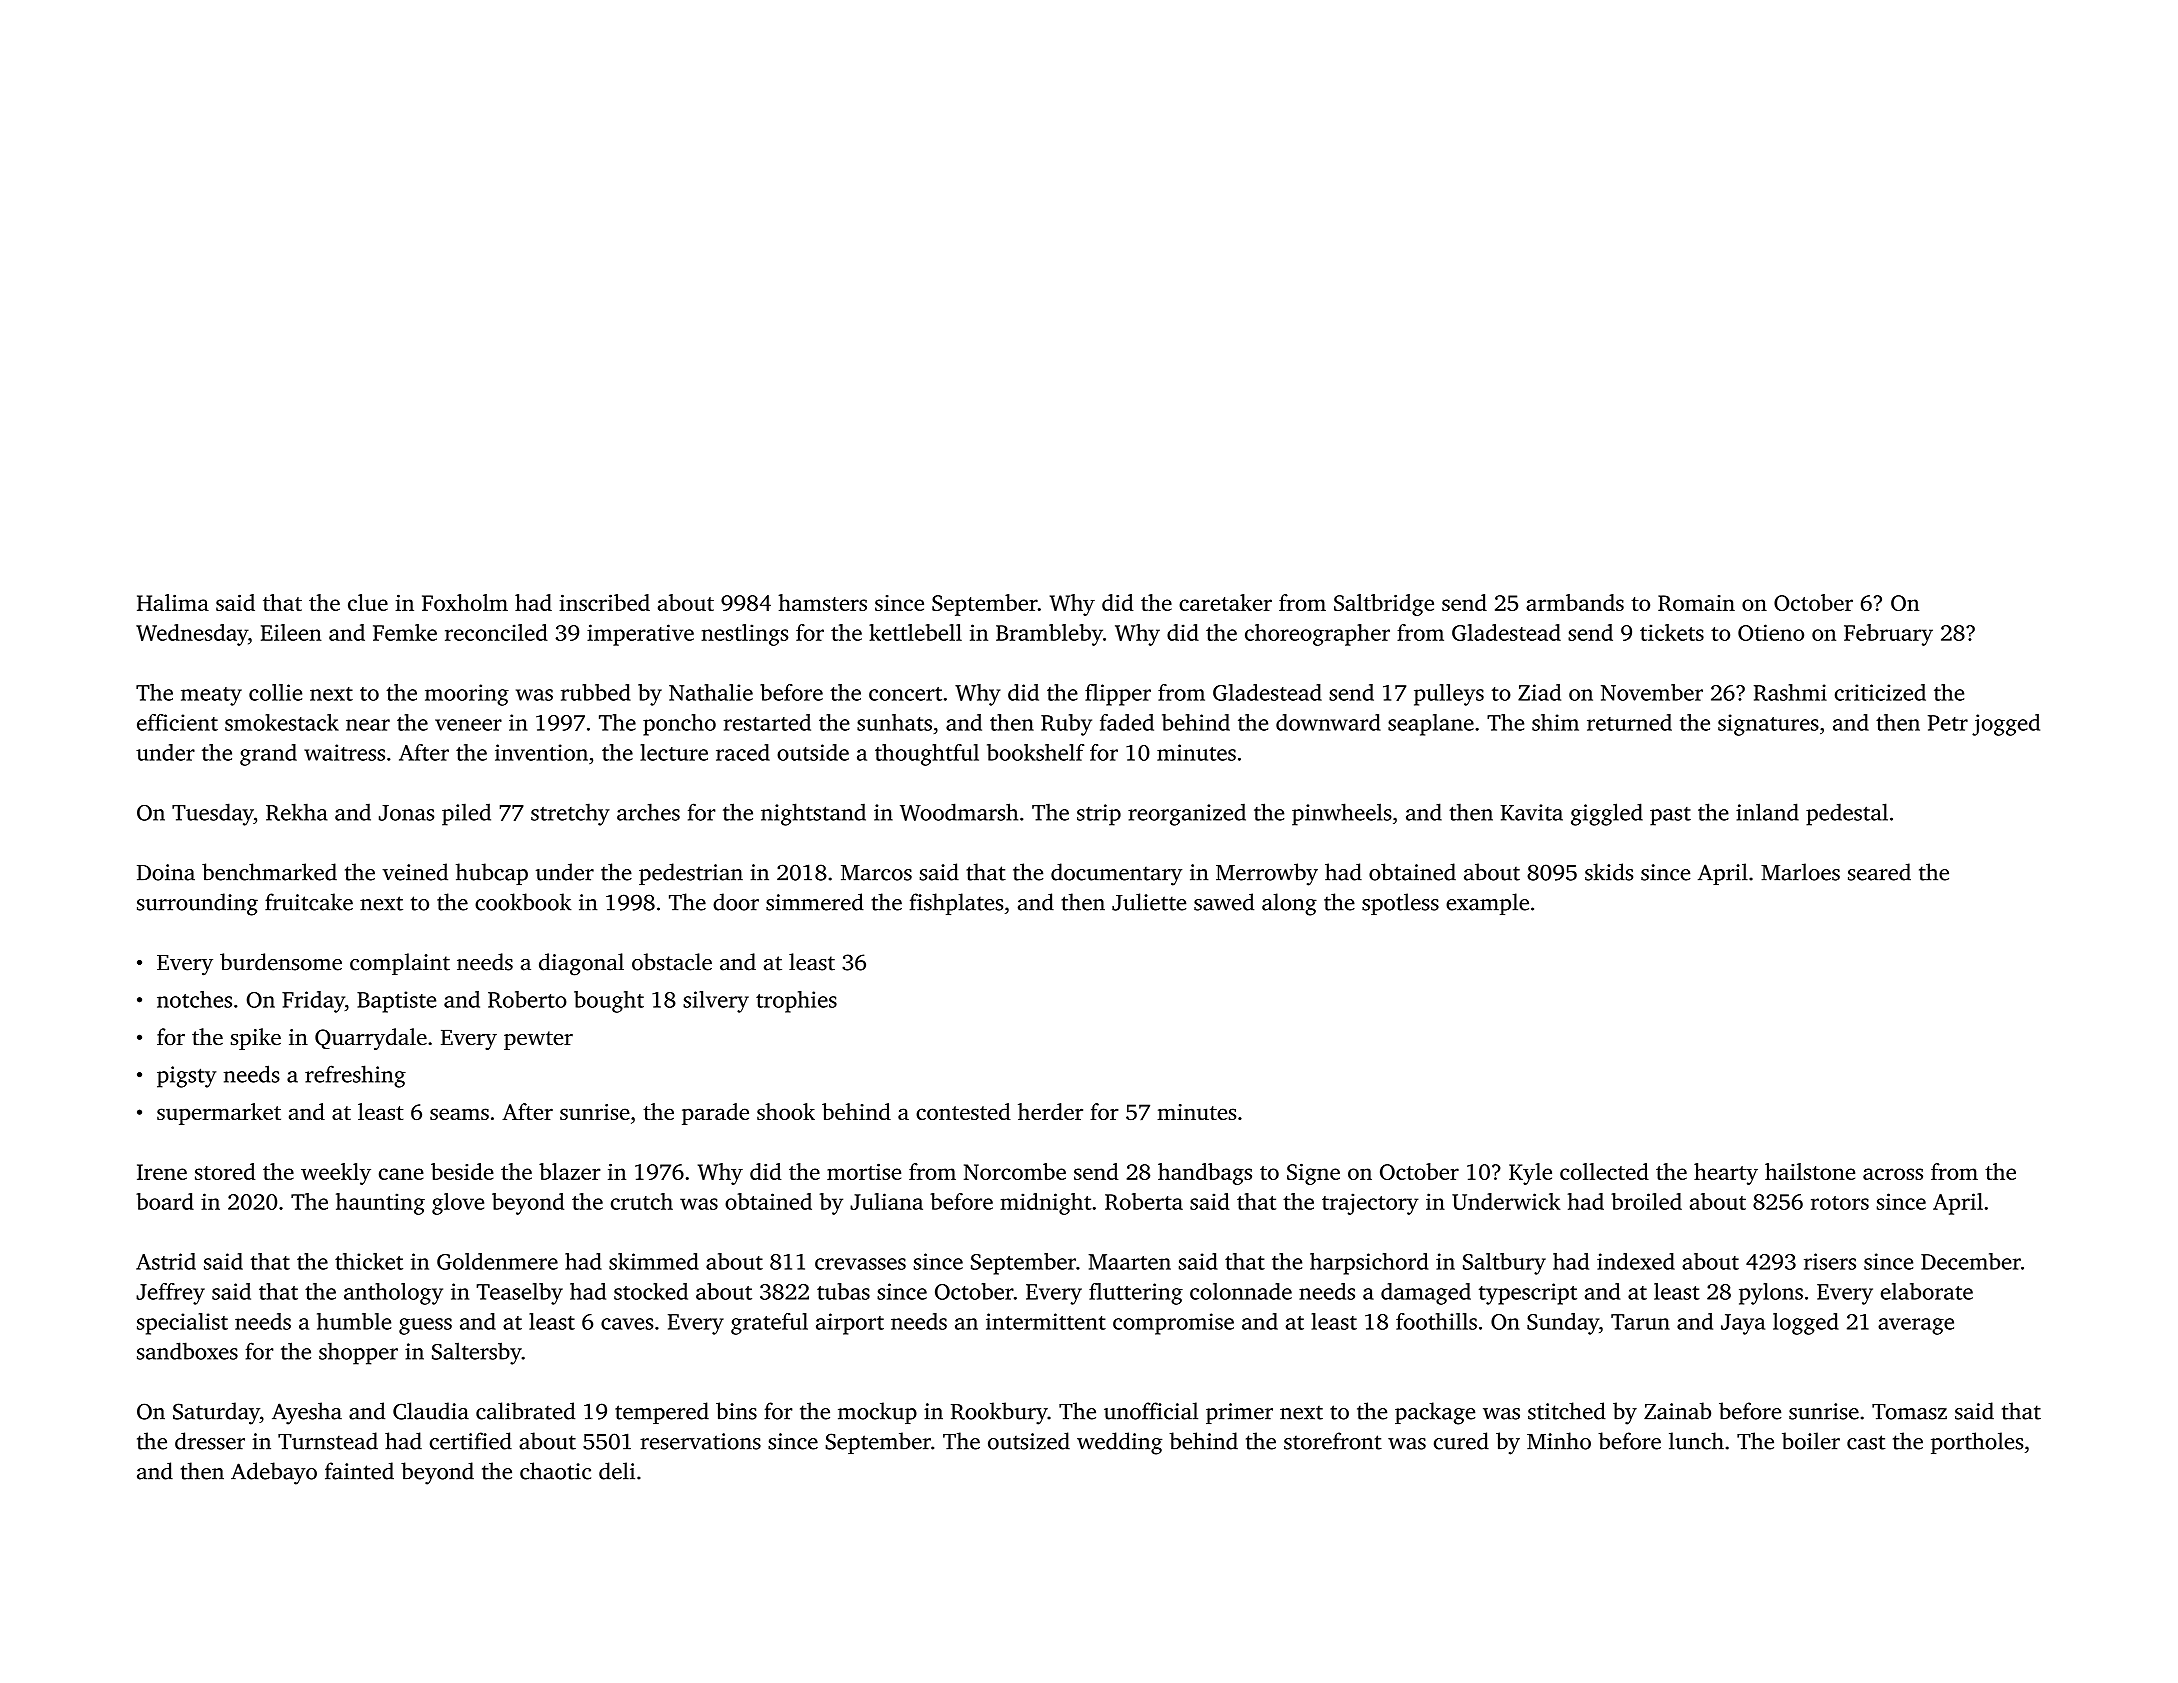  I want to click on Tarun, so click(1640, 1322).
